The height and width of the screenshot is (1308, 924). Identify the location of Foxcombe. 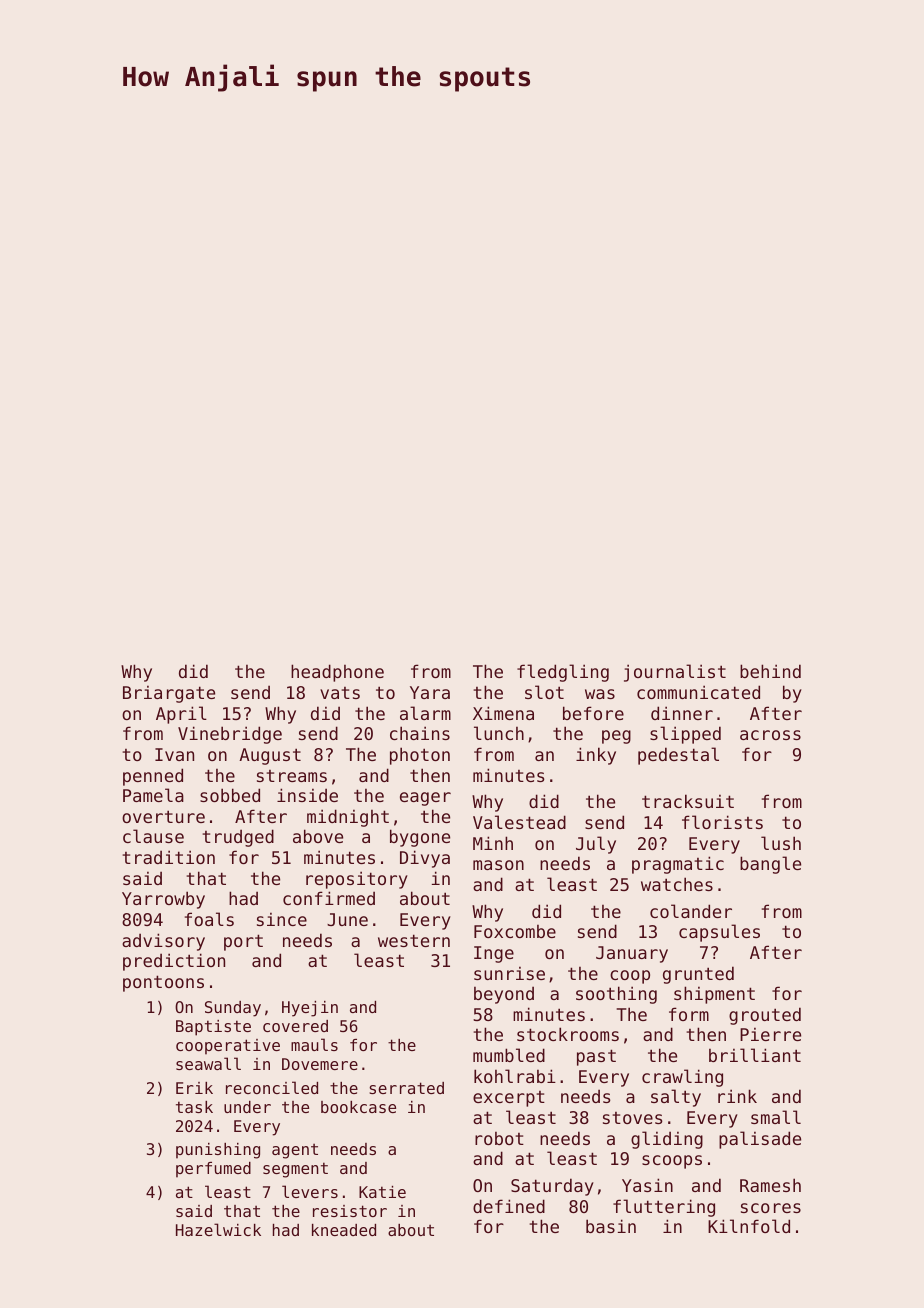
(515, 931).
